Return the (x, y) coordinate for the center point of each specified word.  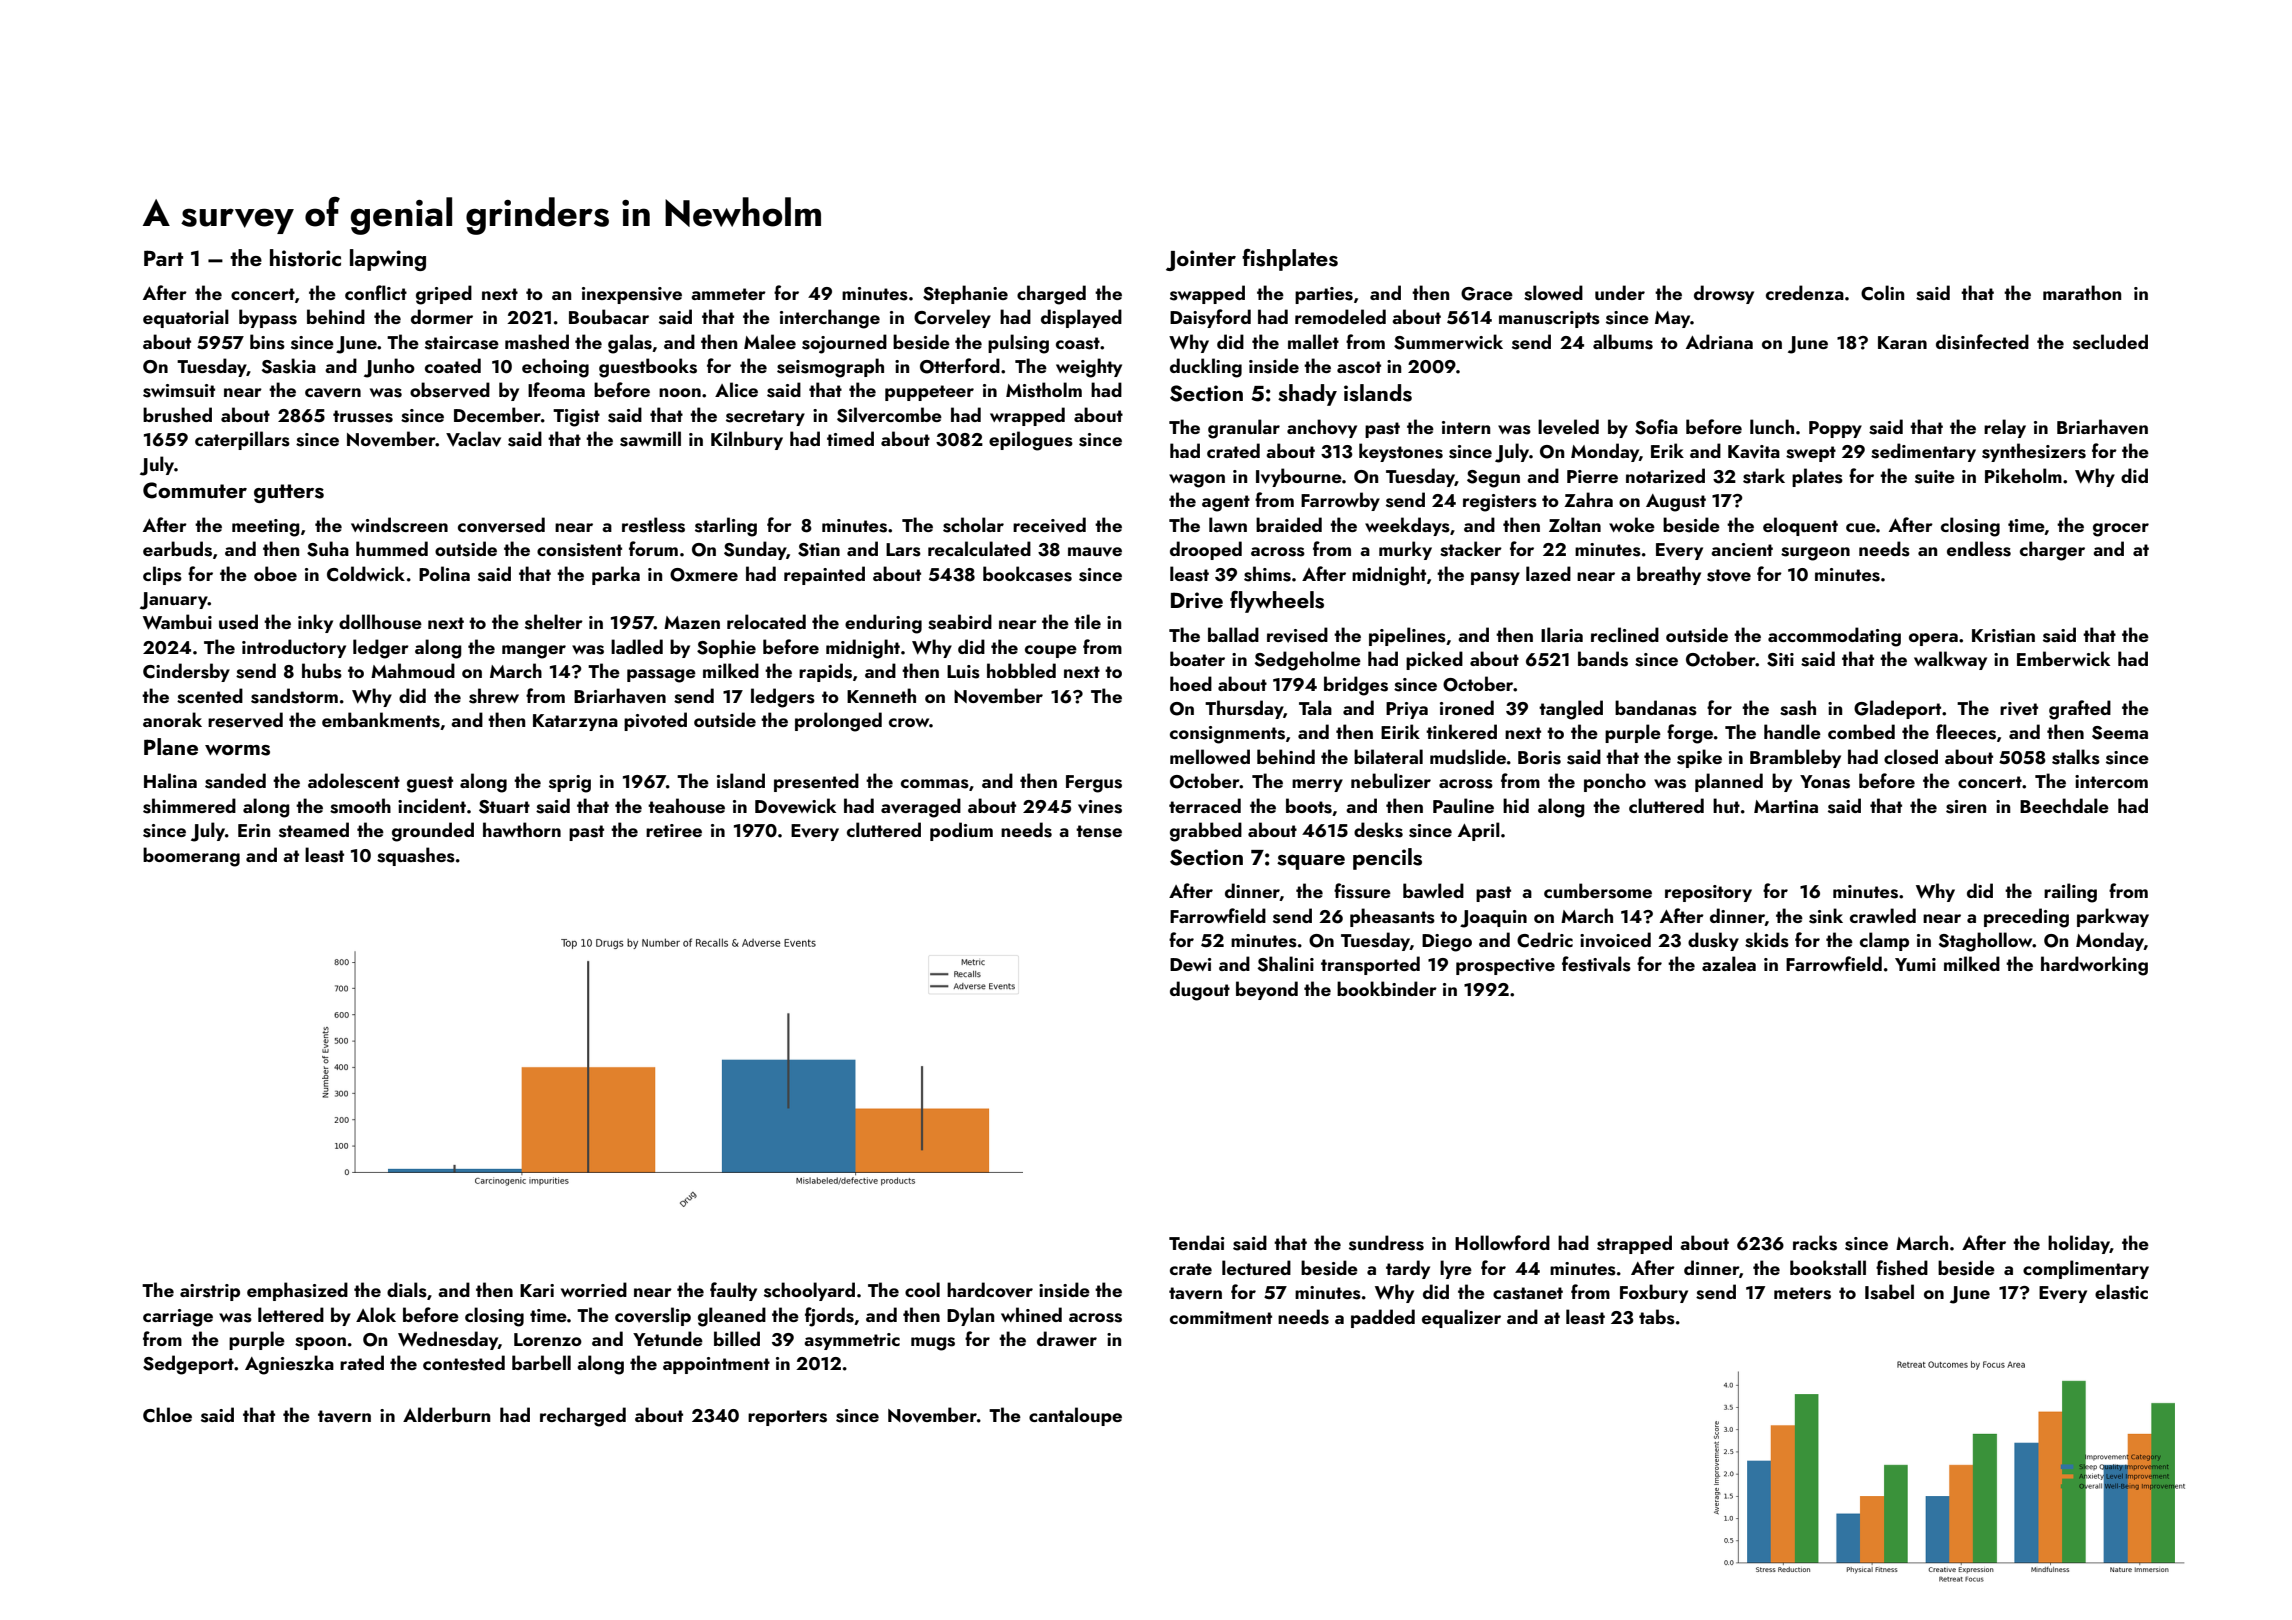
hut (1726, 805)
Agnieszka (289, 1365)
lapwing (388, 260)
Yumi (1915, 964)
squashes (416, 856)
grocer (2121, 530)
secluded (2110, 342)
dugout (1200, 991)
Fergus (1094, 784)
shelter (554, 622)
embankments (381, 720)
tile (1087, 621)
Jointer (1201, 260)
